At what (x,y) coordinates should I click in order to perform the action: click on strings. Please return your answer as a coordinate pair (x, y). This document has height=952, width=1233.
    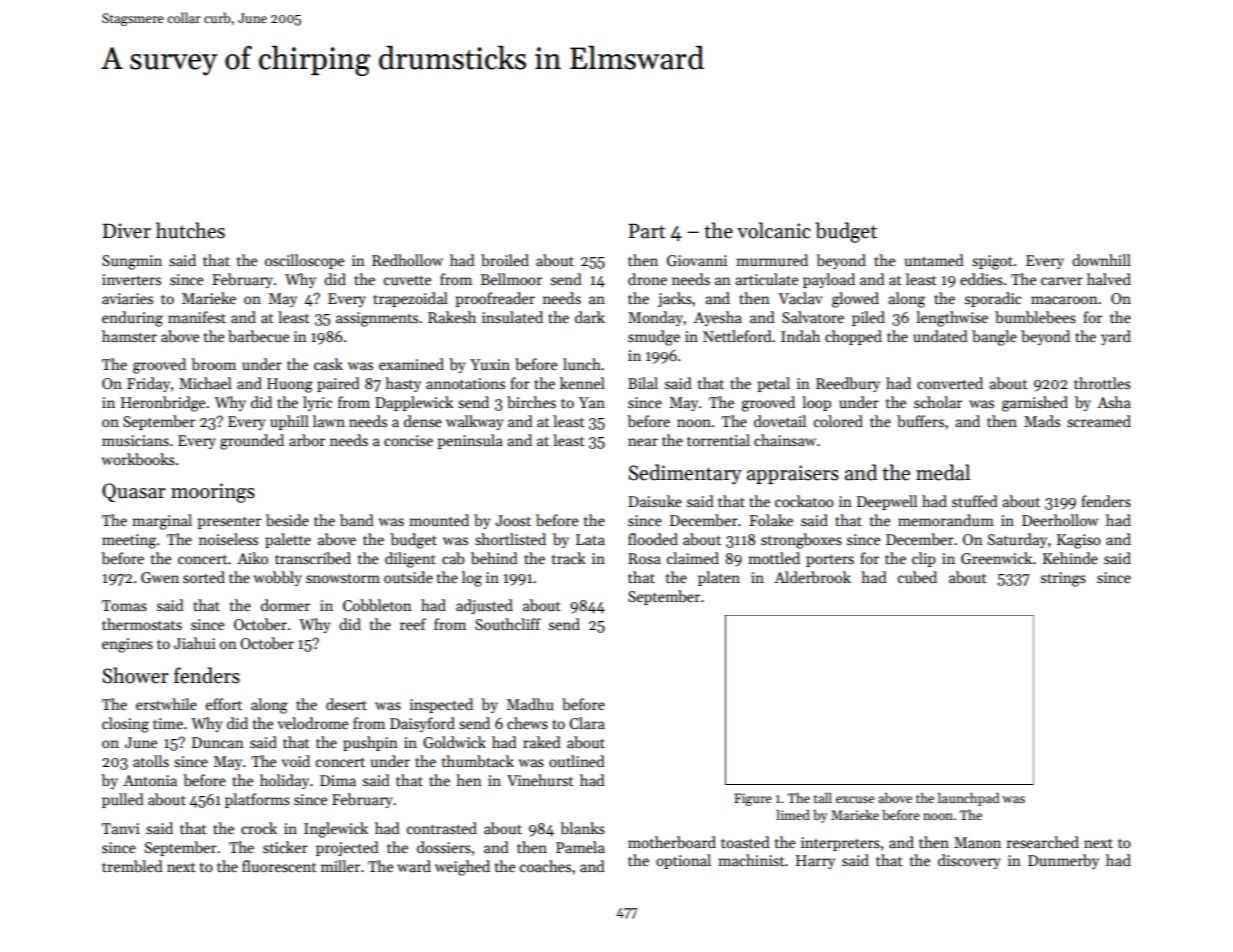
    Looking at the image, I should click on (1063, 579).
